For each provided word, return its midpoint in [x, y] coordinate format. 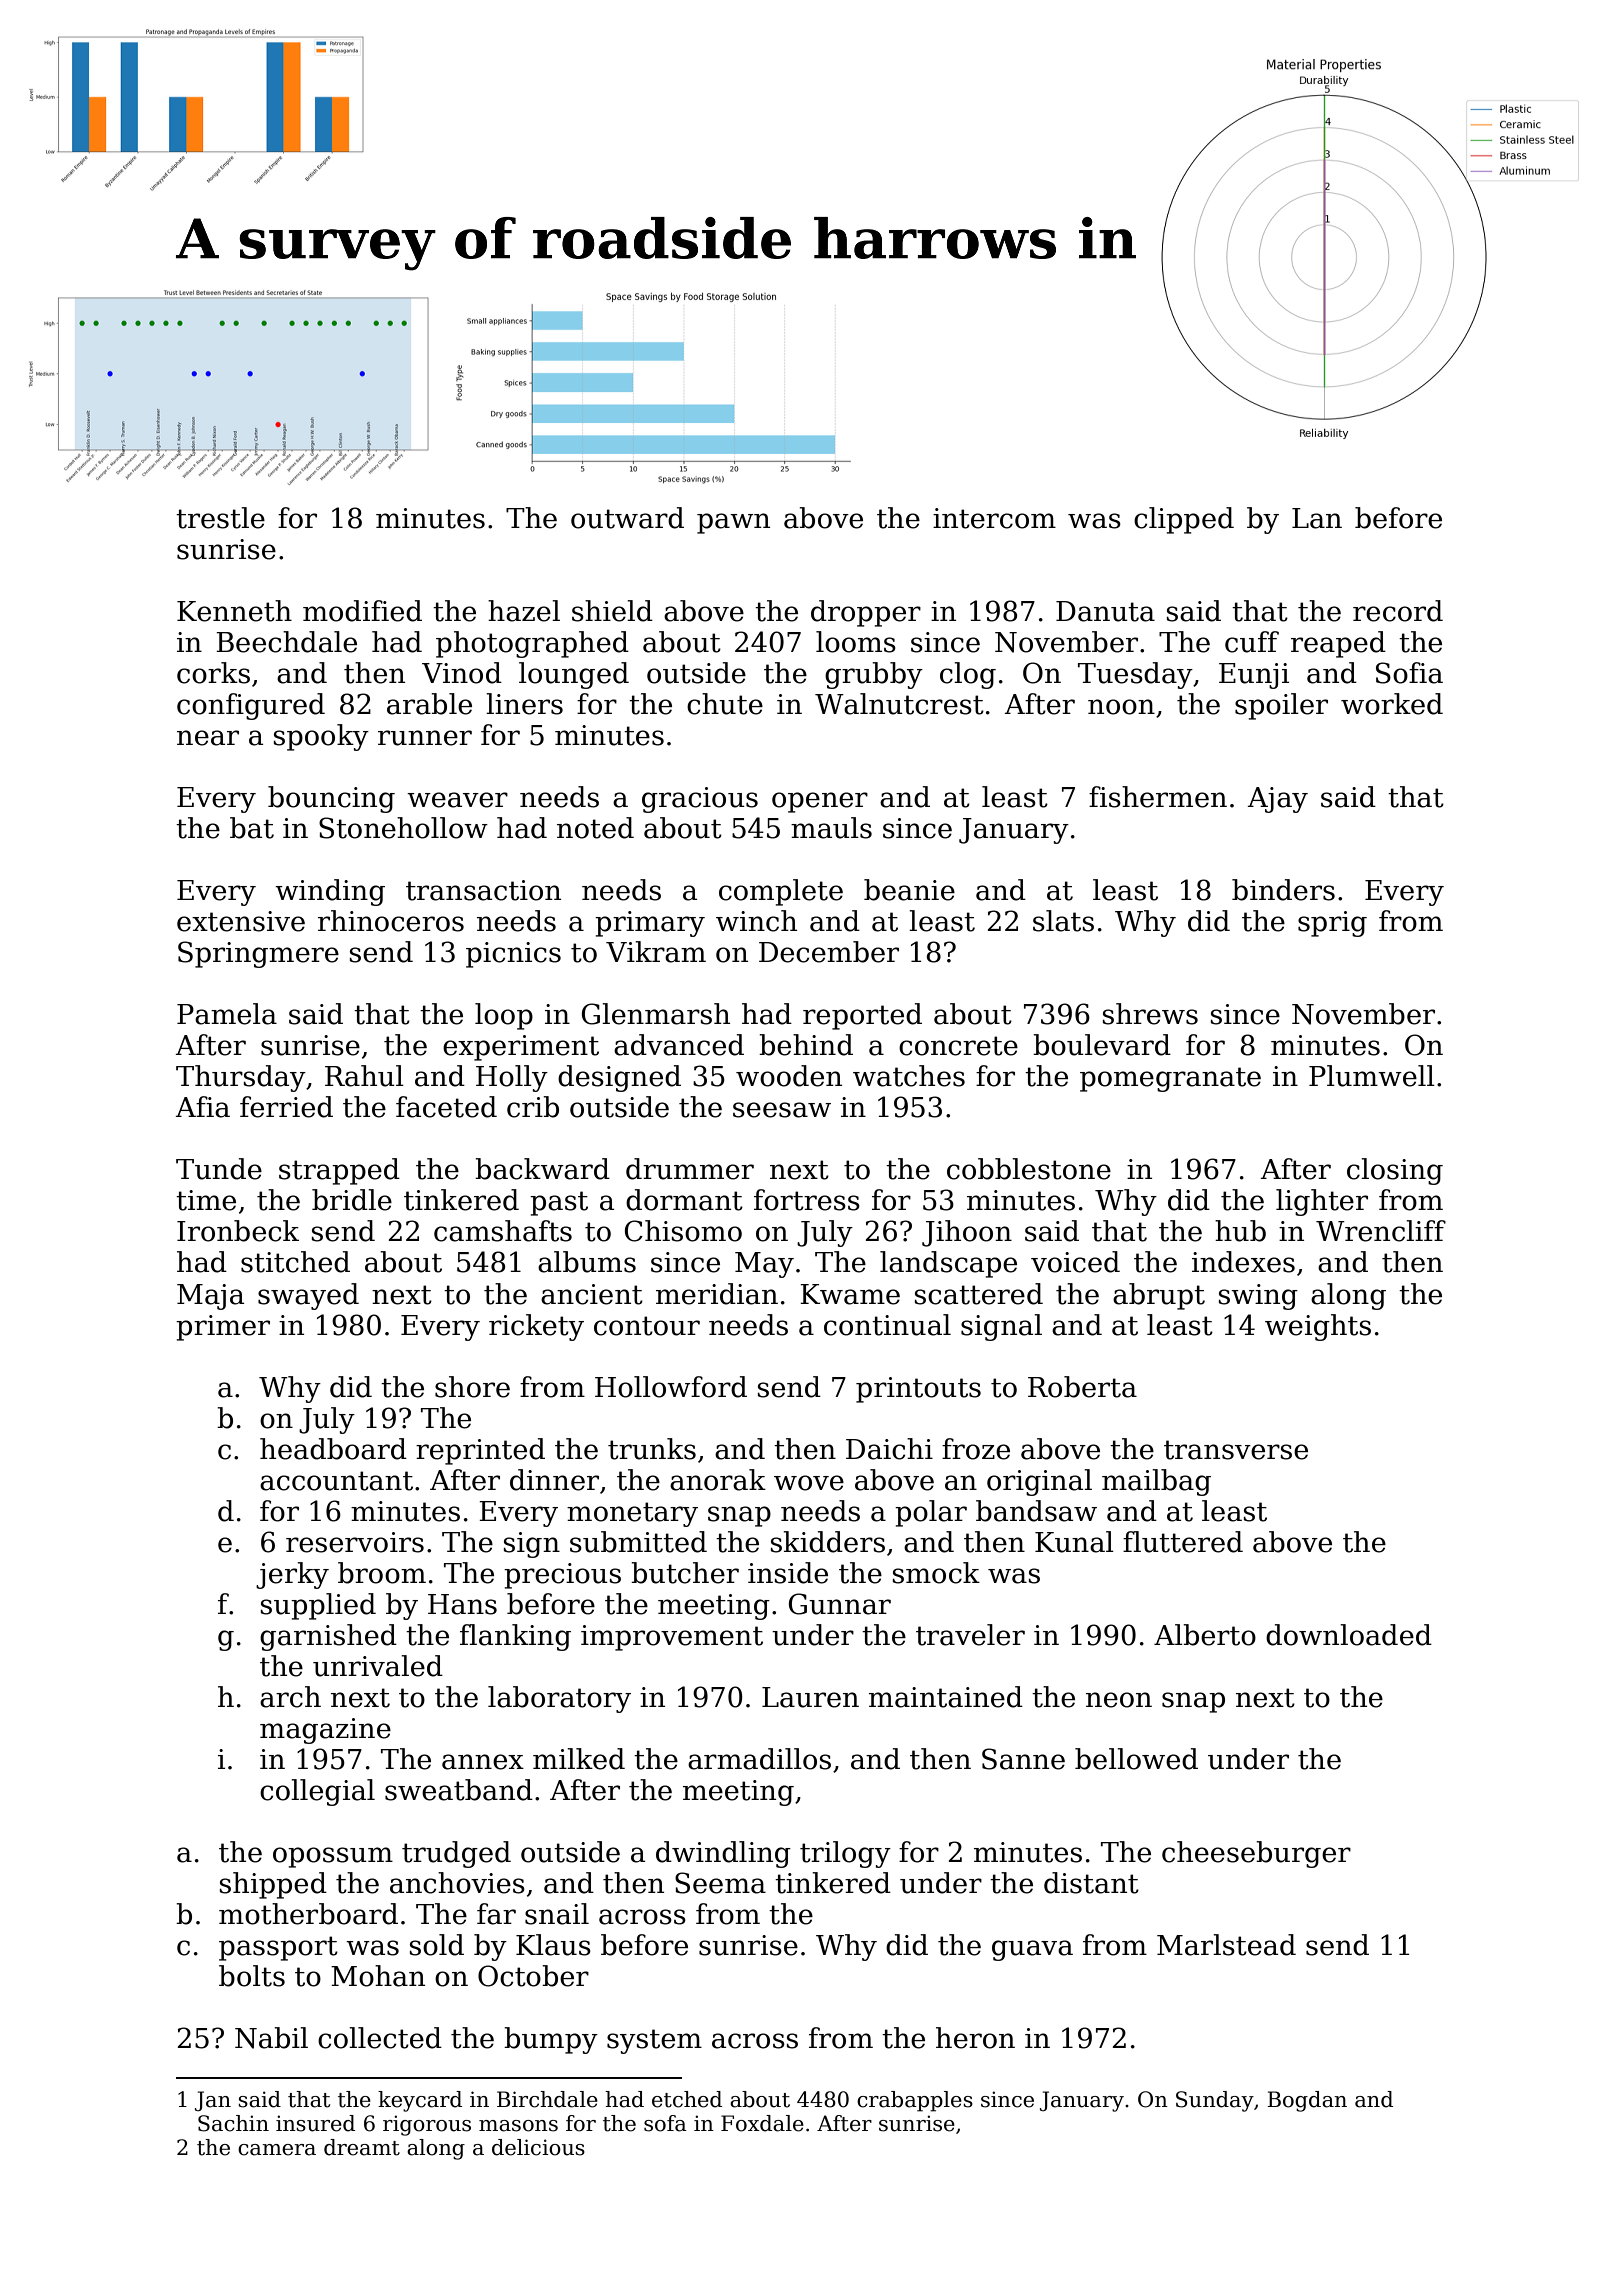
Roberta [1082, 1387]
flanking [515, 1637]
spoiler [1281, 706]
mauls [831, 828]
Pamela [227, 1014]
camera [277, 2150]
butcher [685, 1573]
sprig [1332, 924]
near [208, 738]
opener [820, 802]
